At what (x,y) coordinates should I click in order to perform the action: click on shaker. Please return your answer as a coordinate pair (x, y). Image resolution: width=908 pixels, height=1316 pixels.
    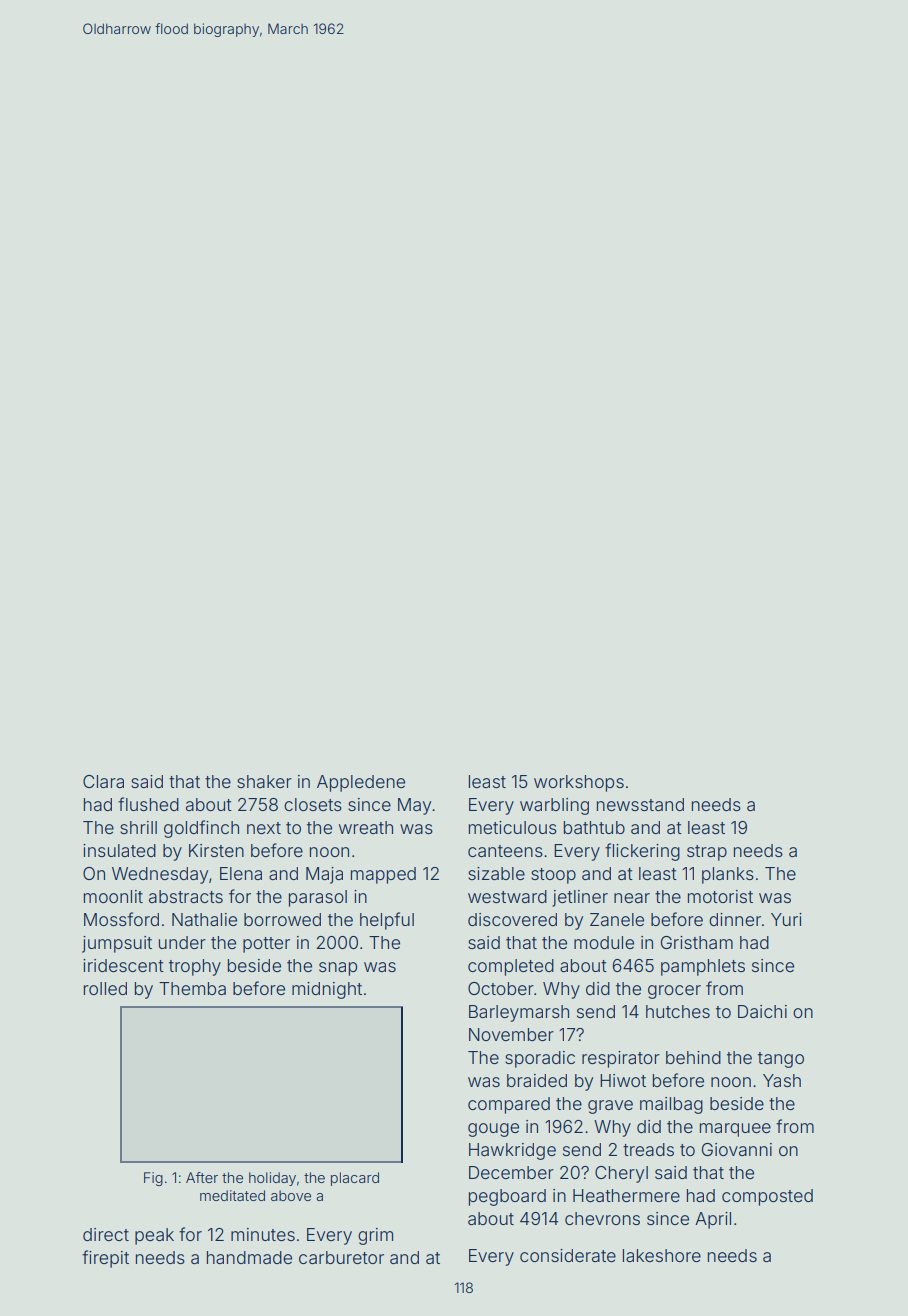
    Looking at the image, I should click on (264, 781).
